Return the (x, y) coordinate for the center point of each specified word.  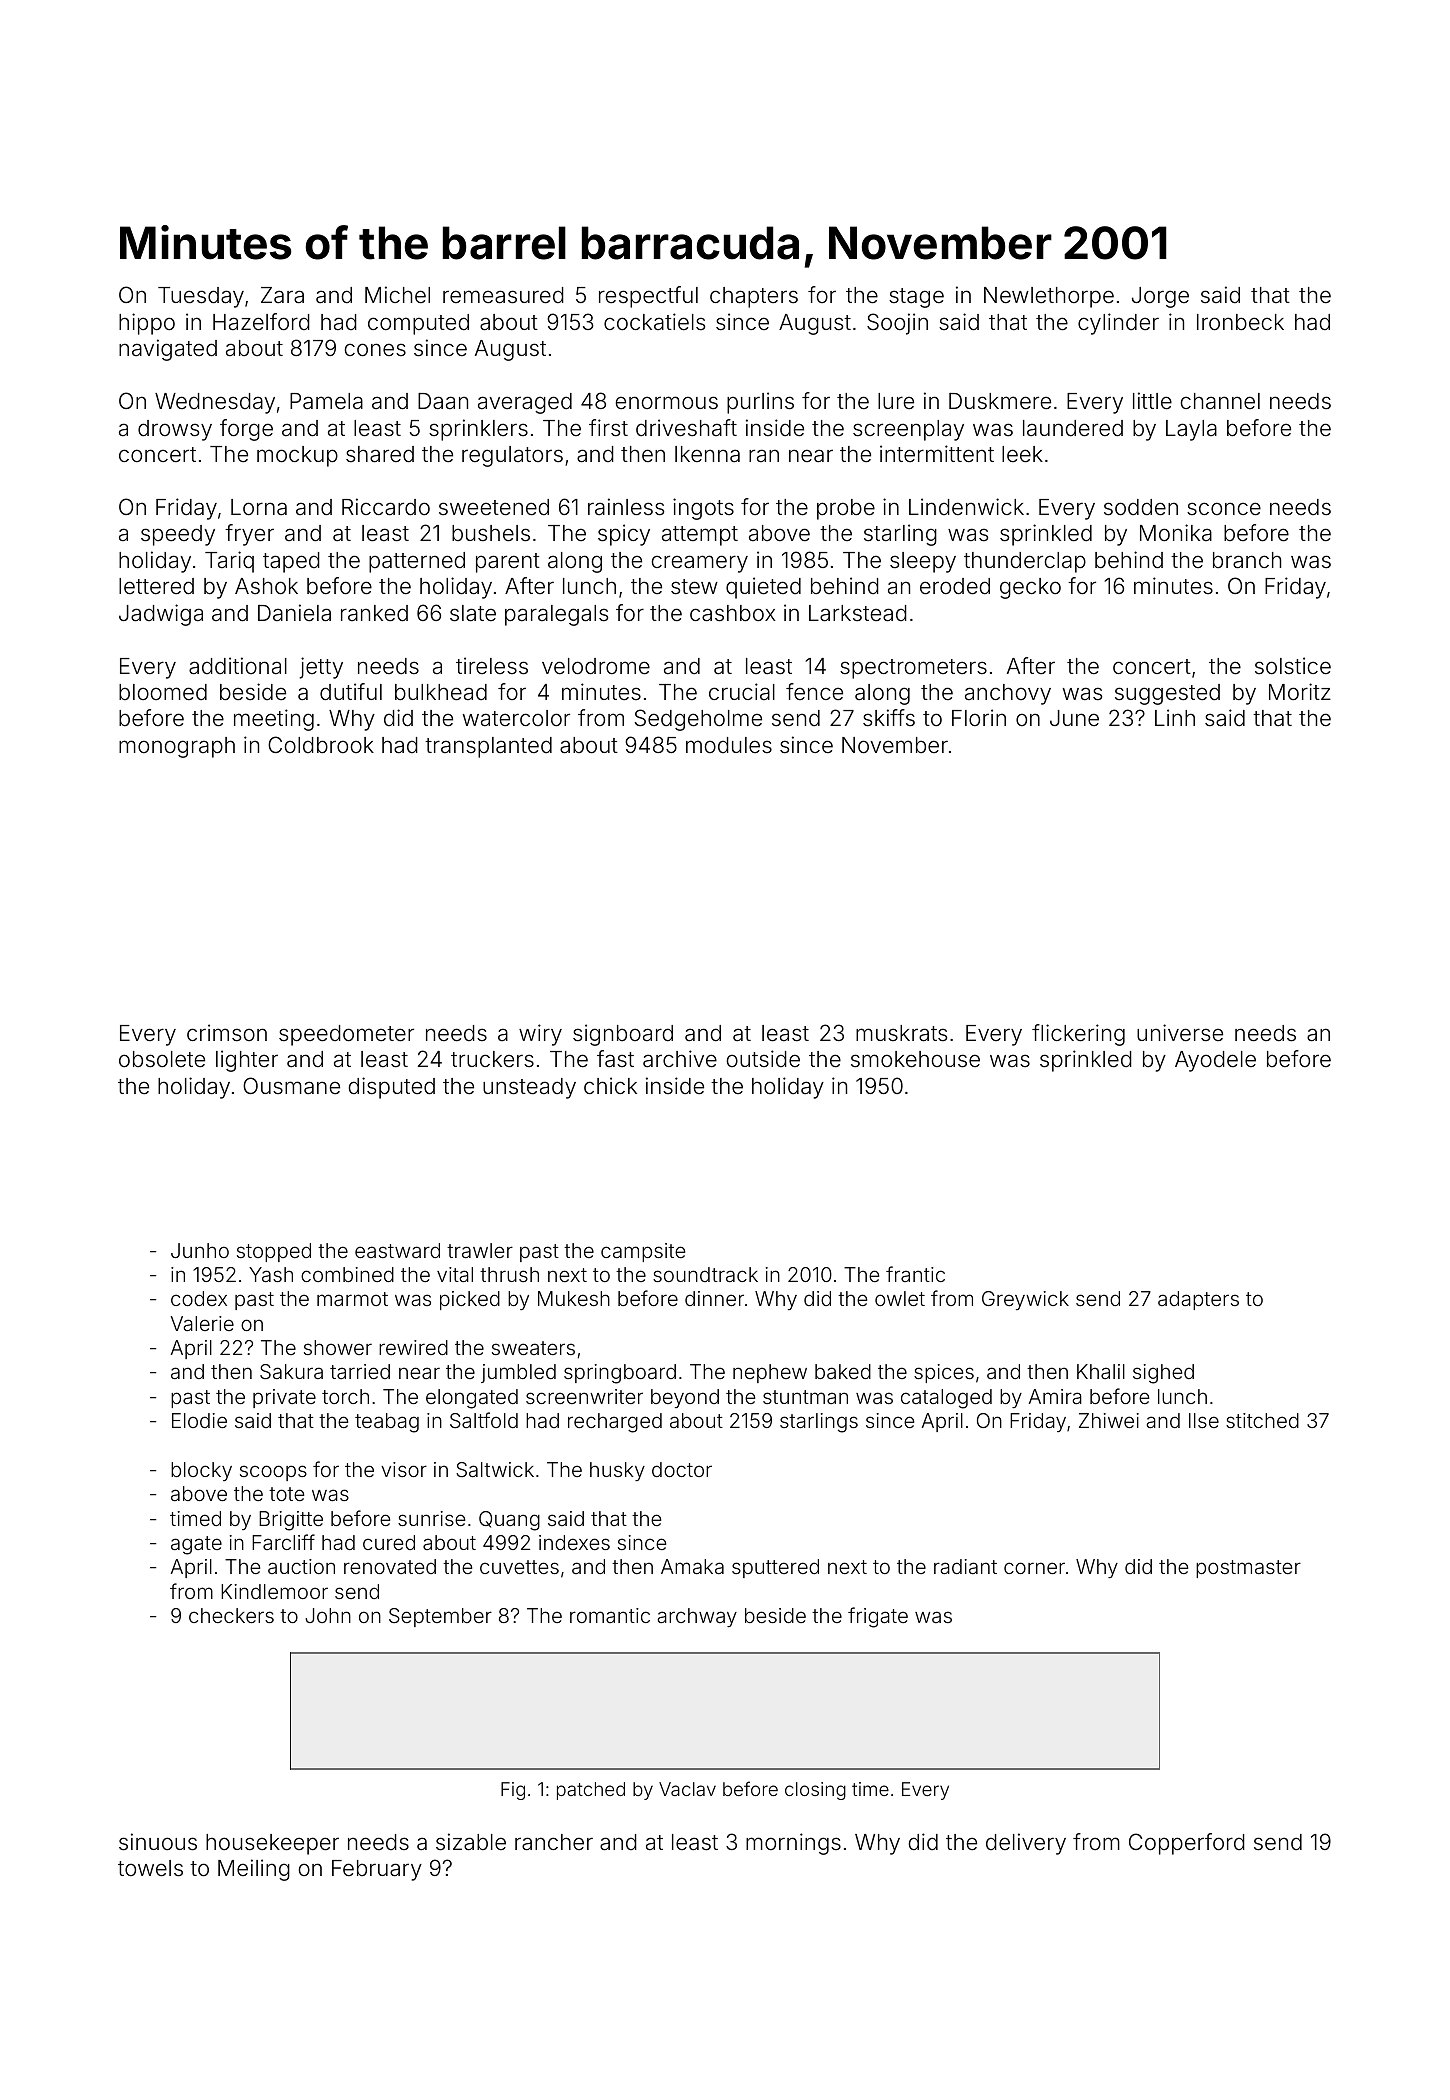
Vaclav (687, 1789)
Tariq (229, 562)
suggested (1167, 694)
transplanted (488, 747)
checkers (231, 1615)
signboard (623, 1035)
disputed (392, 1088)
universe (1180, 1033)
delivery (1026, 1844)
